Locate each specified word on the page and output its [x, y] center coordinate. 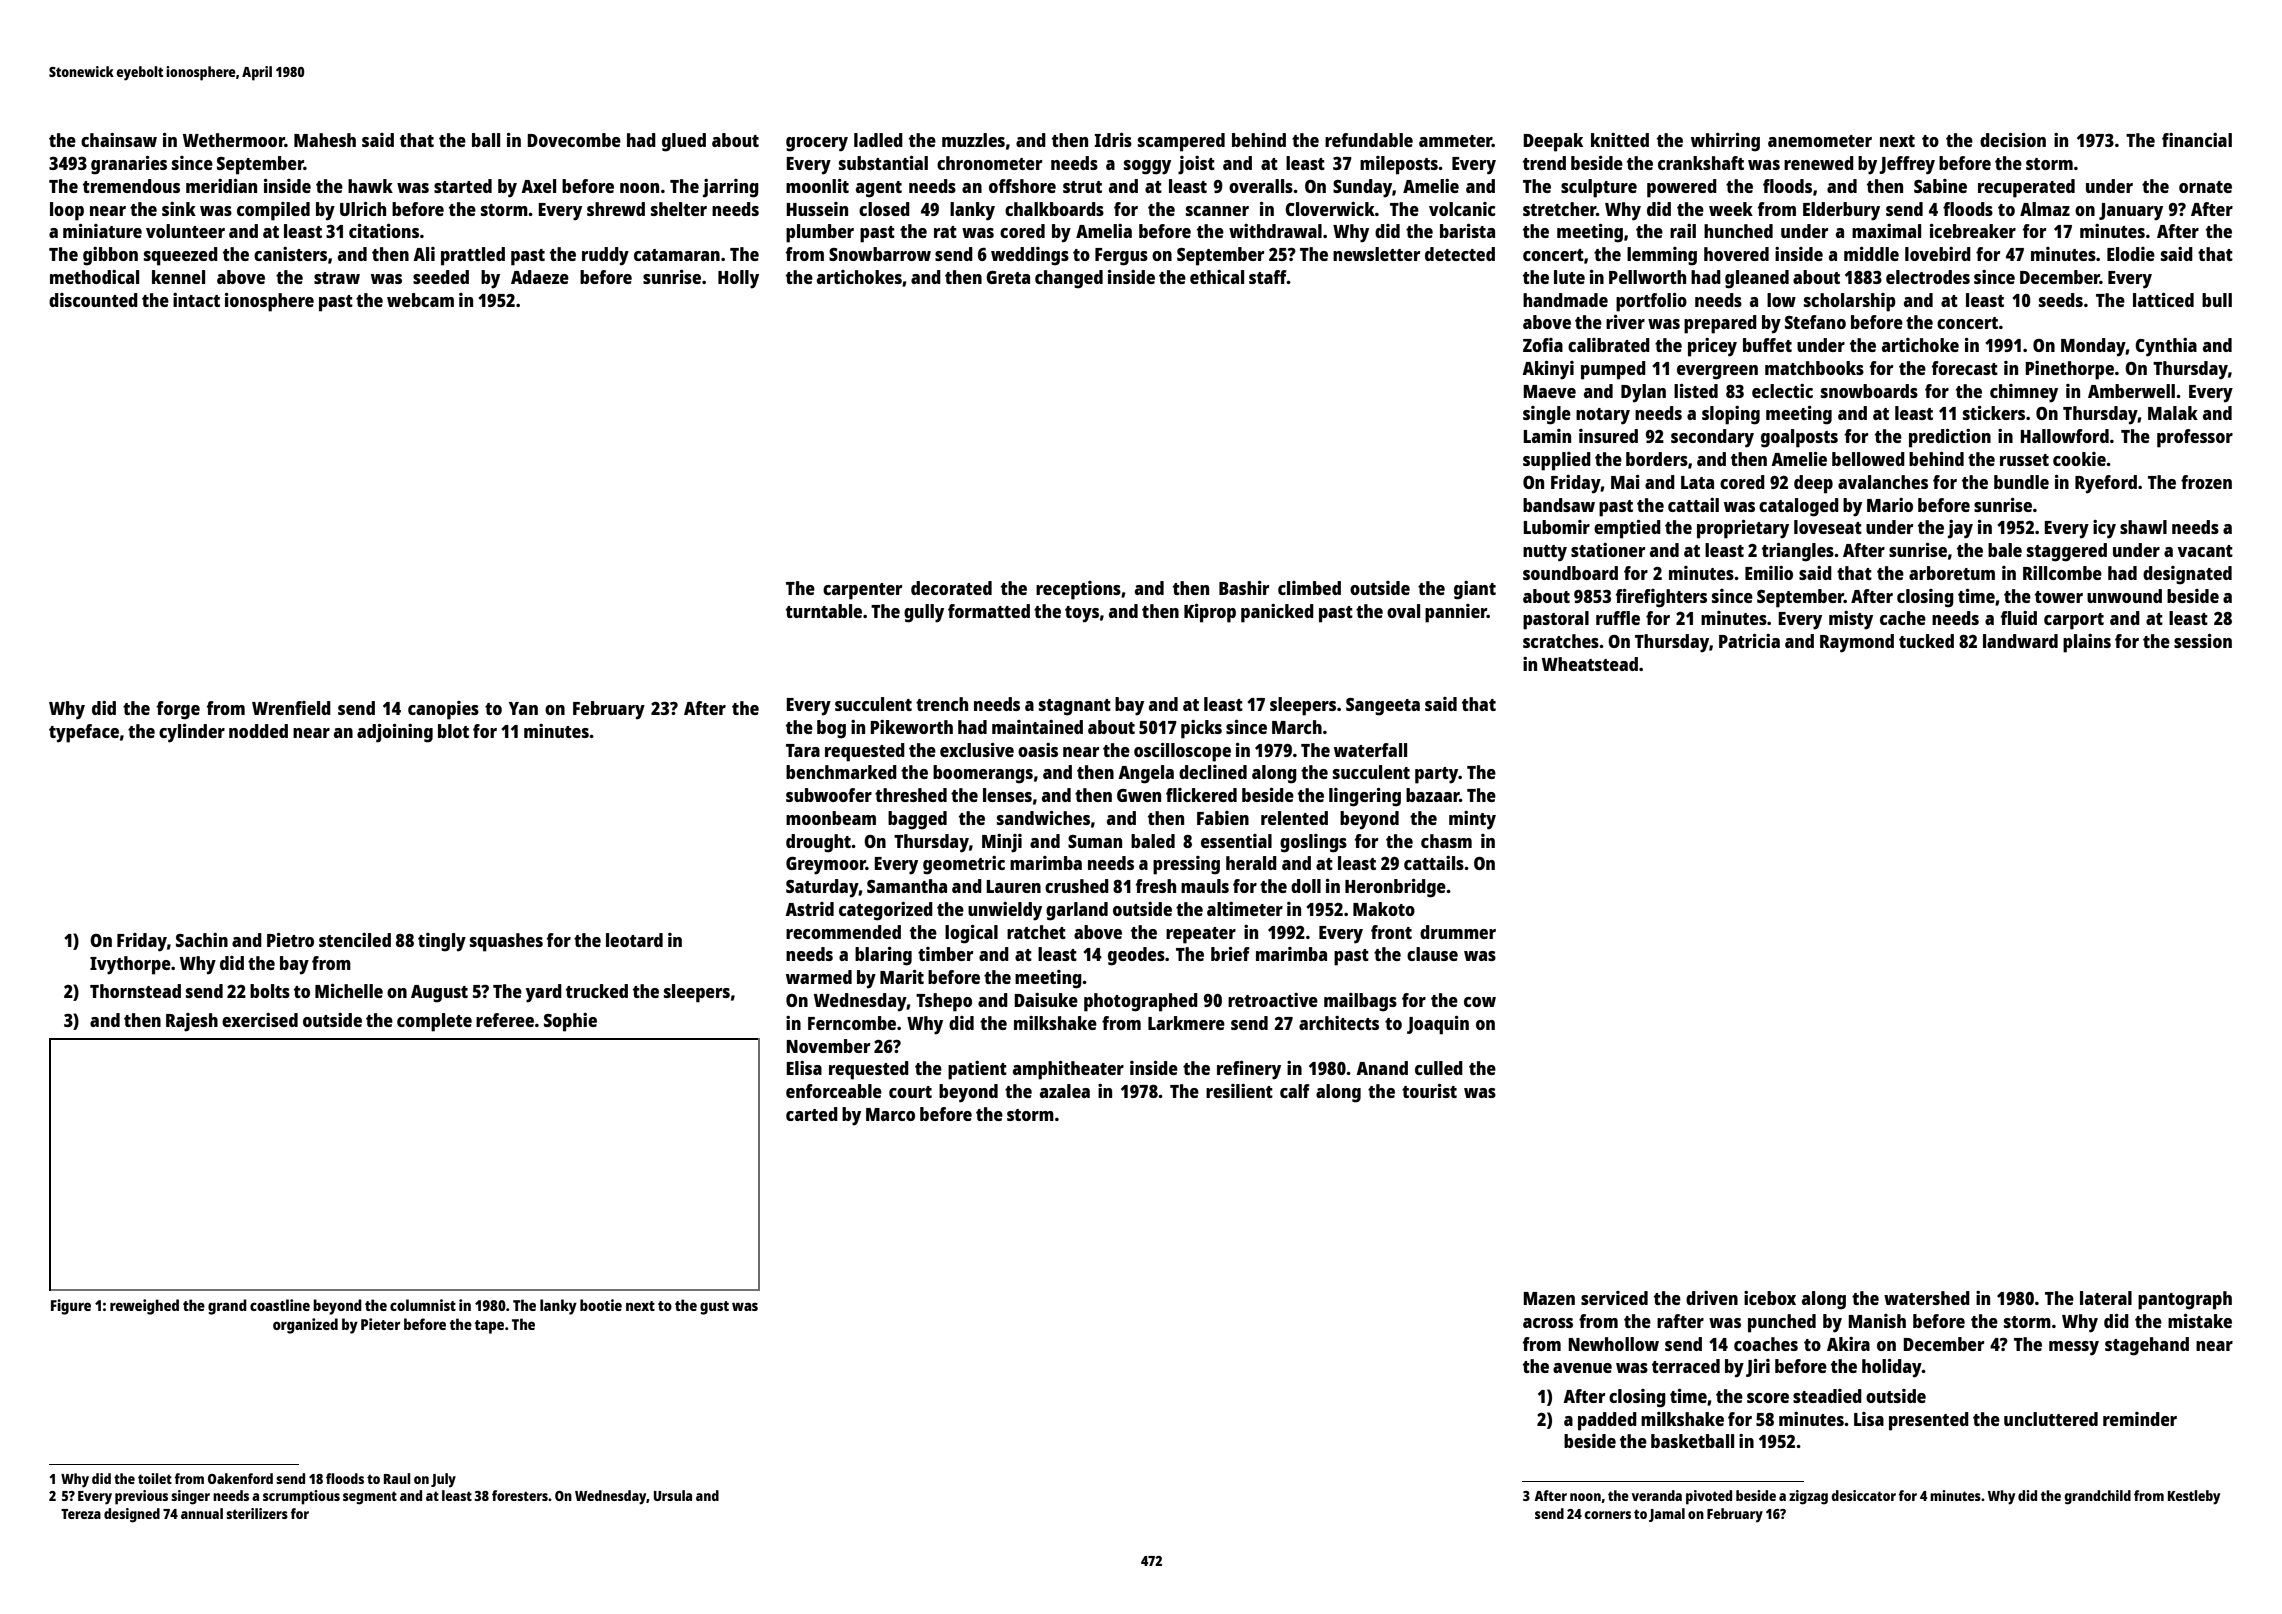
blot [453, 731]
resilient [1239, 1091]
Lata [1697, 482]
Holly [738, 279]
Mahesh [325, 140]
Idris [1113, 140]
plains [2087, 643]
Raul [397, 1478]
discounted [93, 300]
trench [942, 704]
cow [1480, 1002]
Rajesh [192, 1022]
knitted [1620, 140]
